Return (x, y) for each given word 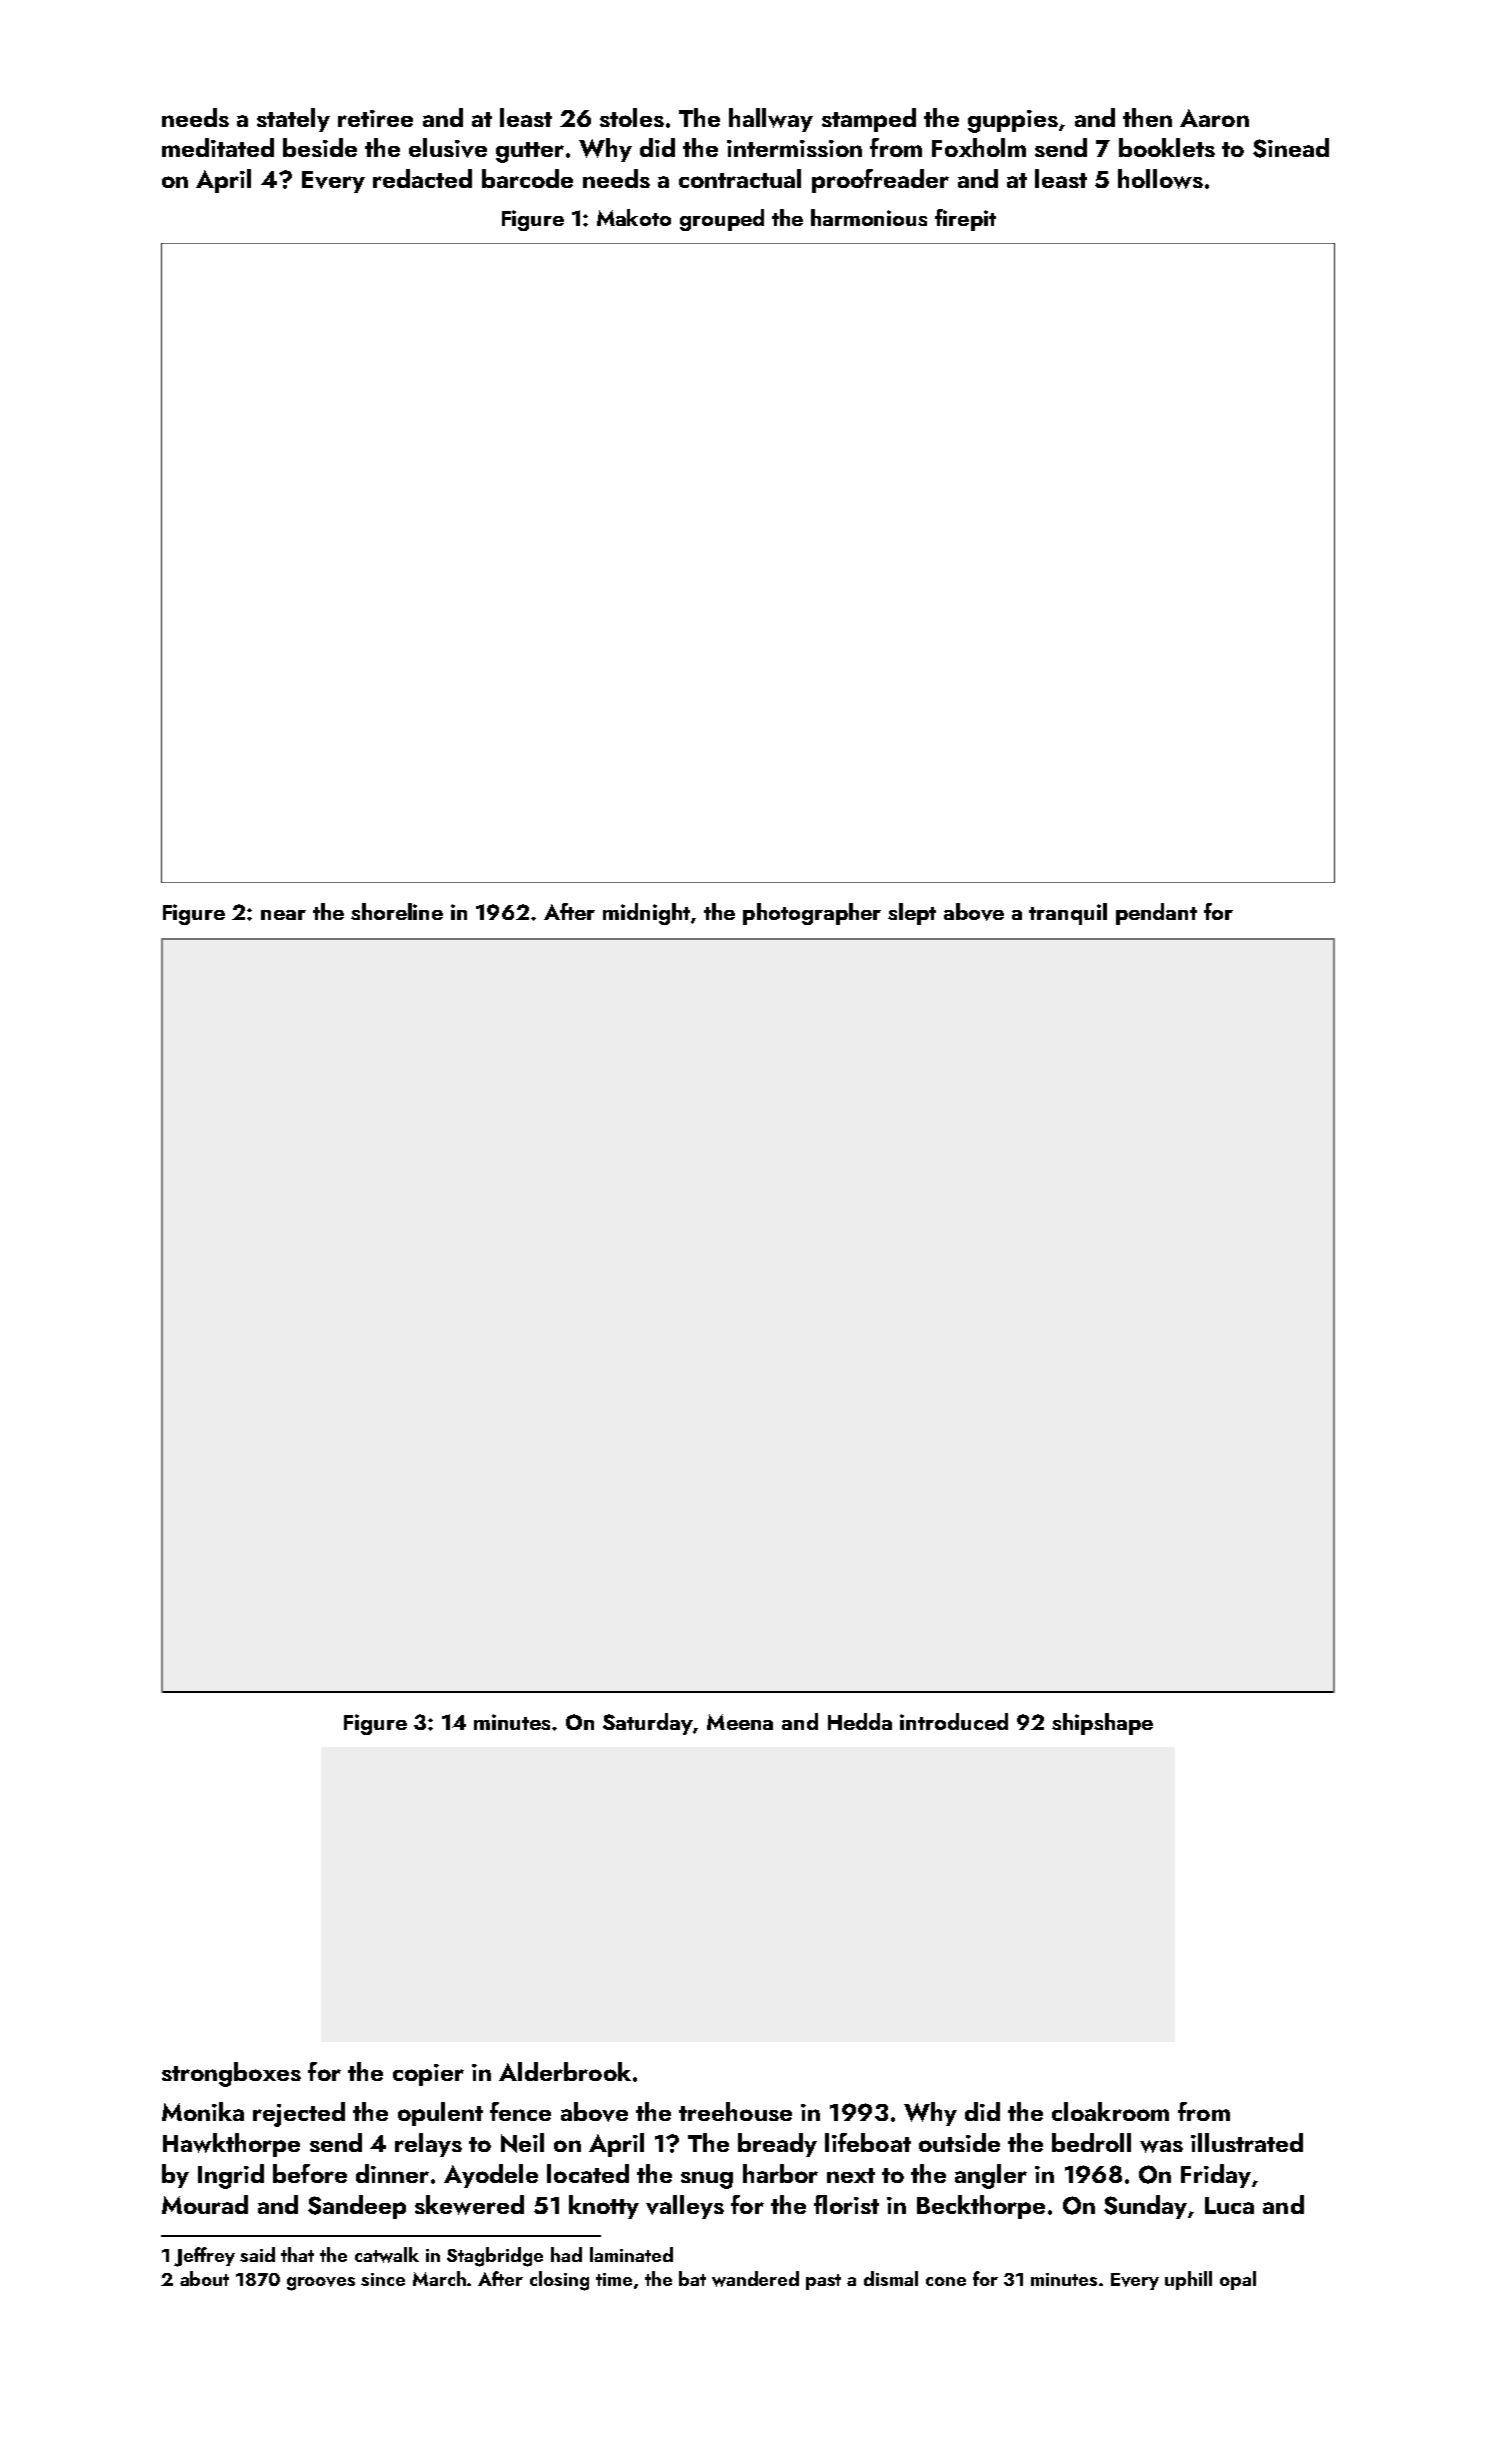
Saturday (648, 1724)
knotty (604, 2207)
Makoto (634, 217)
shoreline (397, 911)
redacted (422, 178)
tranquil (1068, 914)
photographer (812, 914)
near (283, 915)
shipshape (1102, 1724)
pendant (1156, 914)
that (297, 2254)
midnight (646, 914)
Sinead (1291, 148)
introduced (954, 1721)
